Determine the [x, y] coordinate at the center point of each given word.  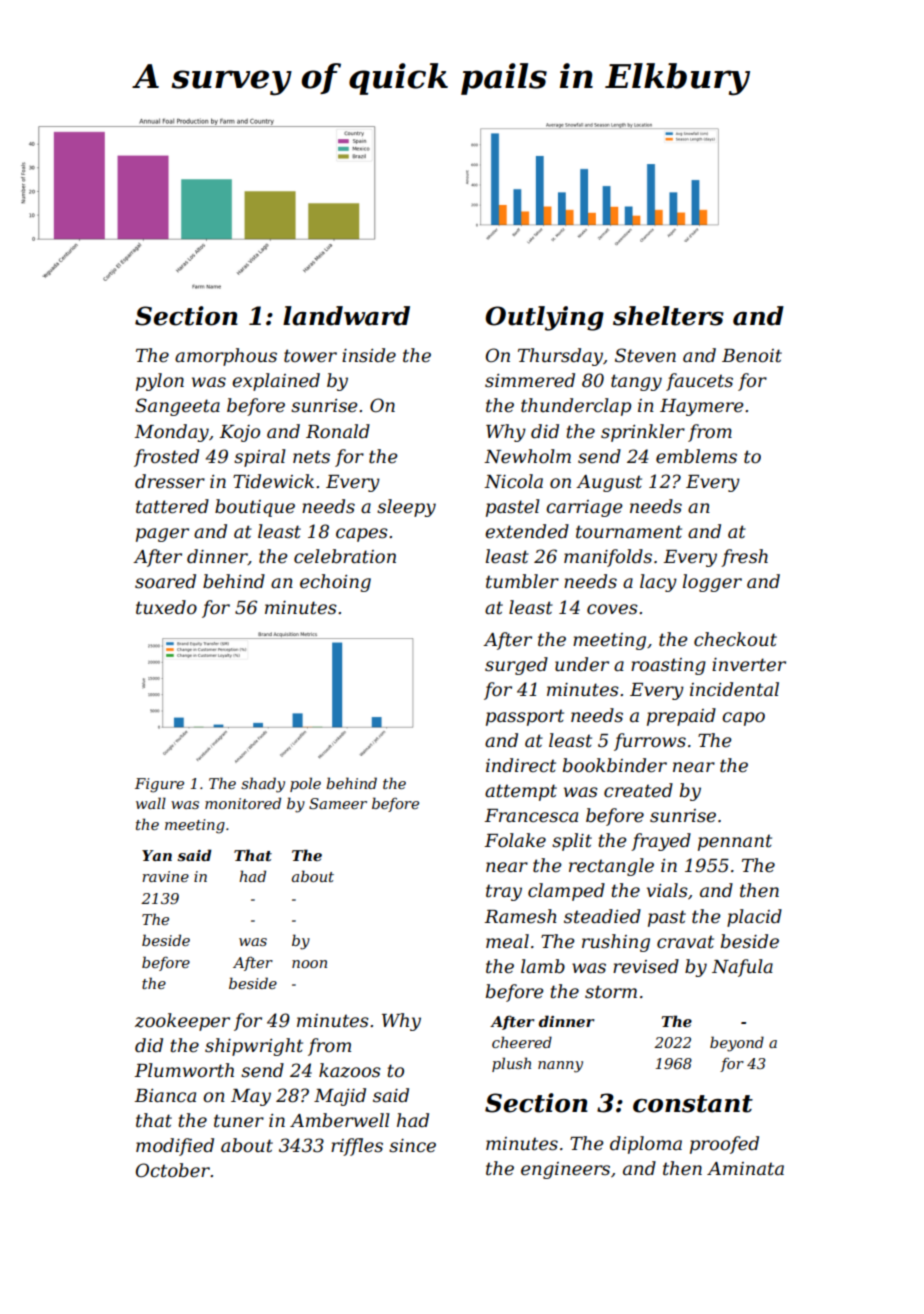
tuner [239, 1121]
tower [310, 356]
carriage [584, 508]
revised [646, 966]
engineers [565, 1170]
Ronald [338, 431]
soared [165, 581]
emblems [696, 456]
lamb [543, 966]
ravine [165, 876]
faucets [699, 382]
